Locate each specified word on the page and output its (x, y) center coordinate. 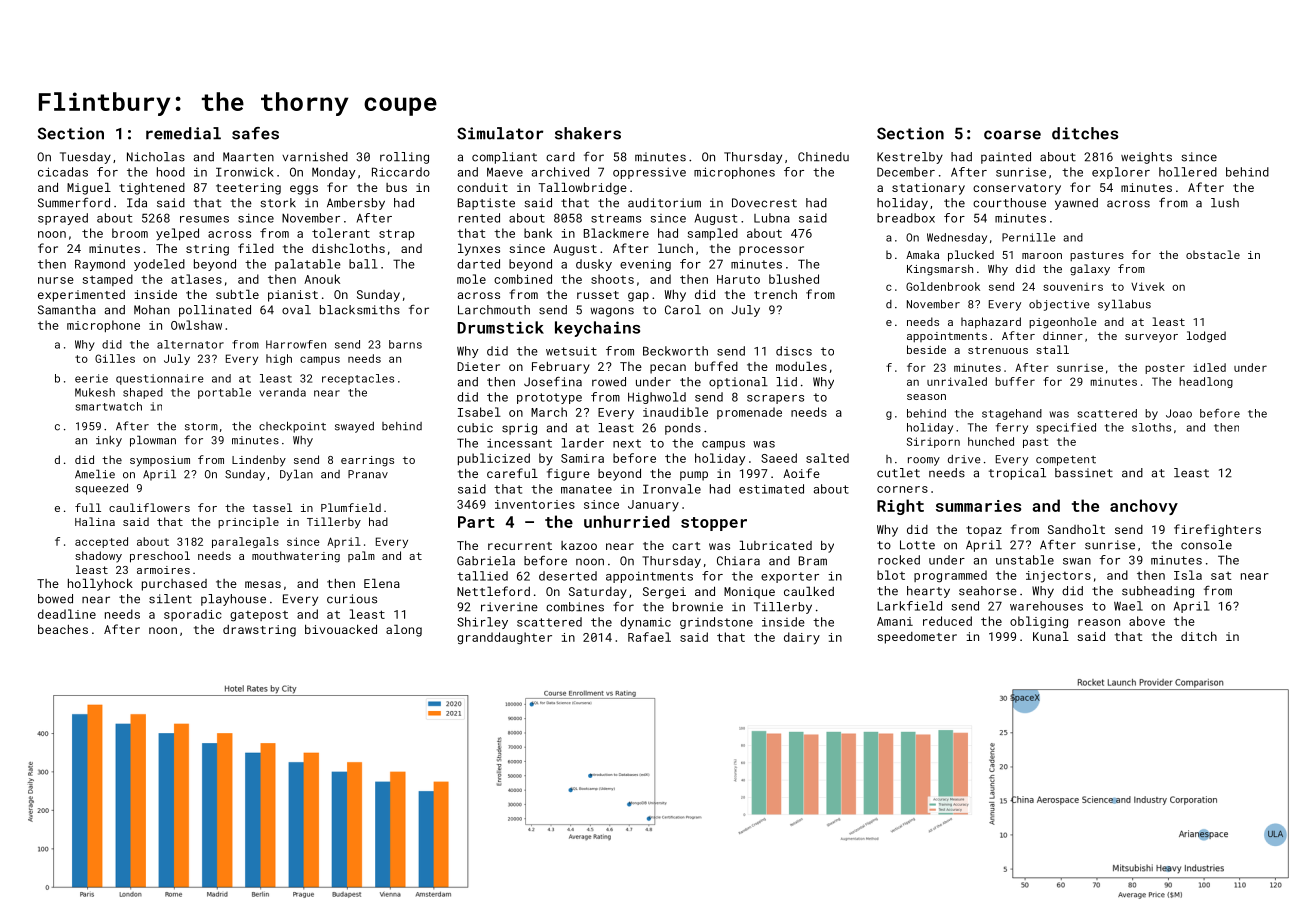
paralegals (245, 542)
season (926, 397)
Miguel (89, 188)
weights (1146, 158)
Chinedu (823, 157)
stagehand (1012, 414)
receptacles (358, 379)
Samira (582, 458)
